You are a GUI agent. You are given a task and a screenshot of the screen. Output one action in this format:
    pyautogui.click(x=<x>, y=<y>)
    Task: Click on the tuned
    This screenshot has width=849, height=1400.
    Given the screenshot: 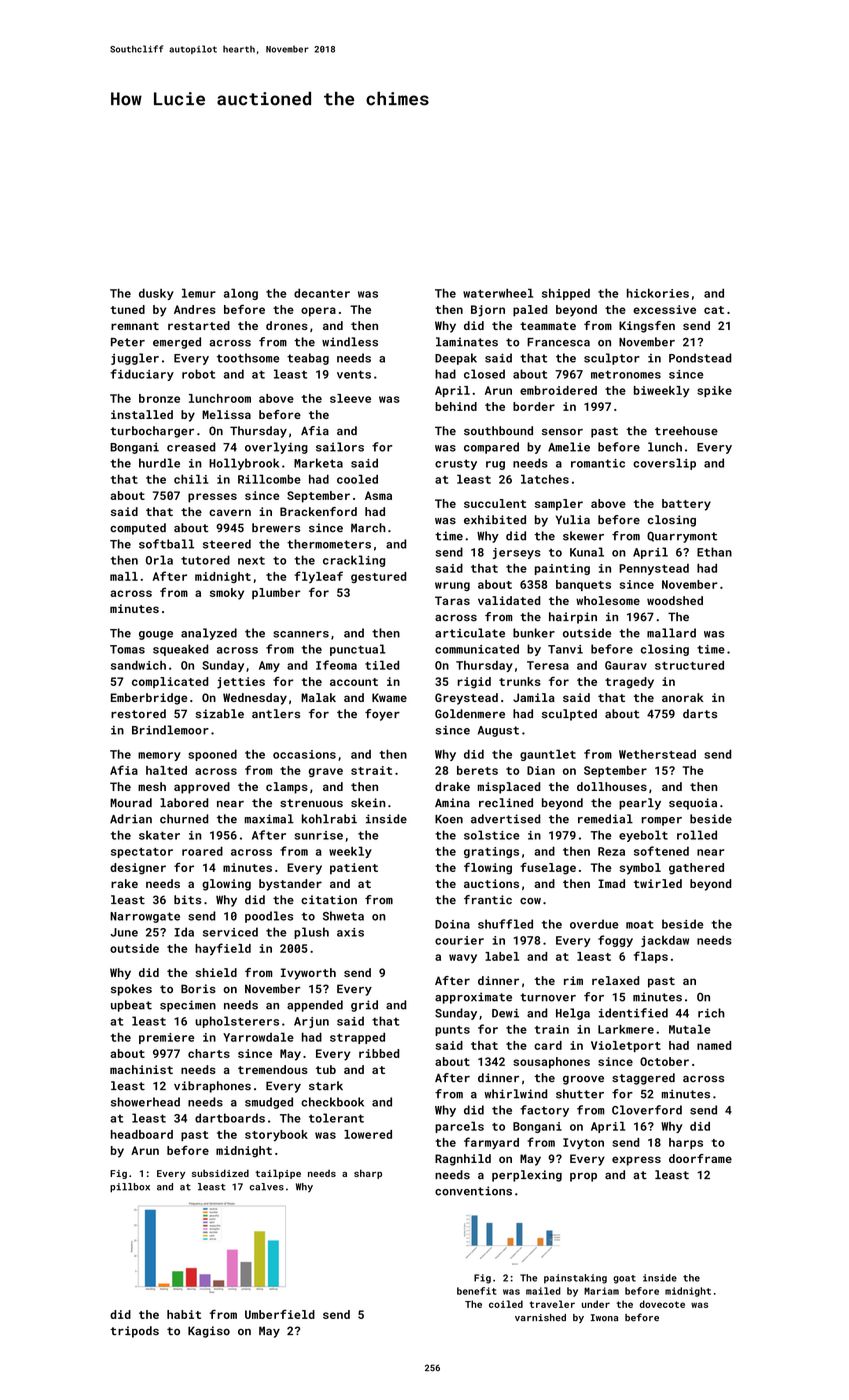 What is the action you would take?
    pyautogui.click(x=128, y=309)
